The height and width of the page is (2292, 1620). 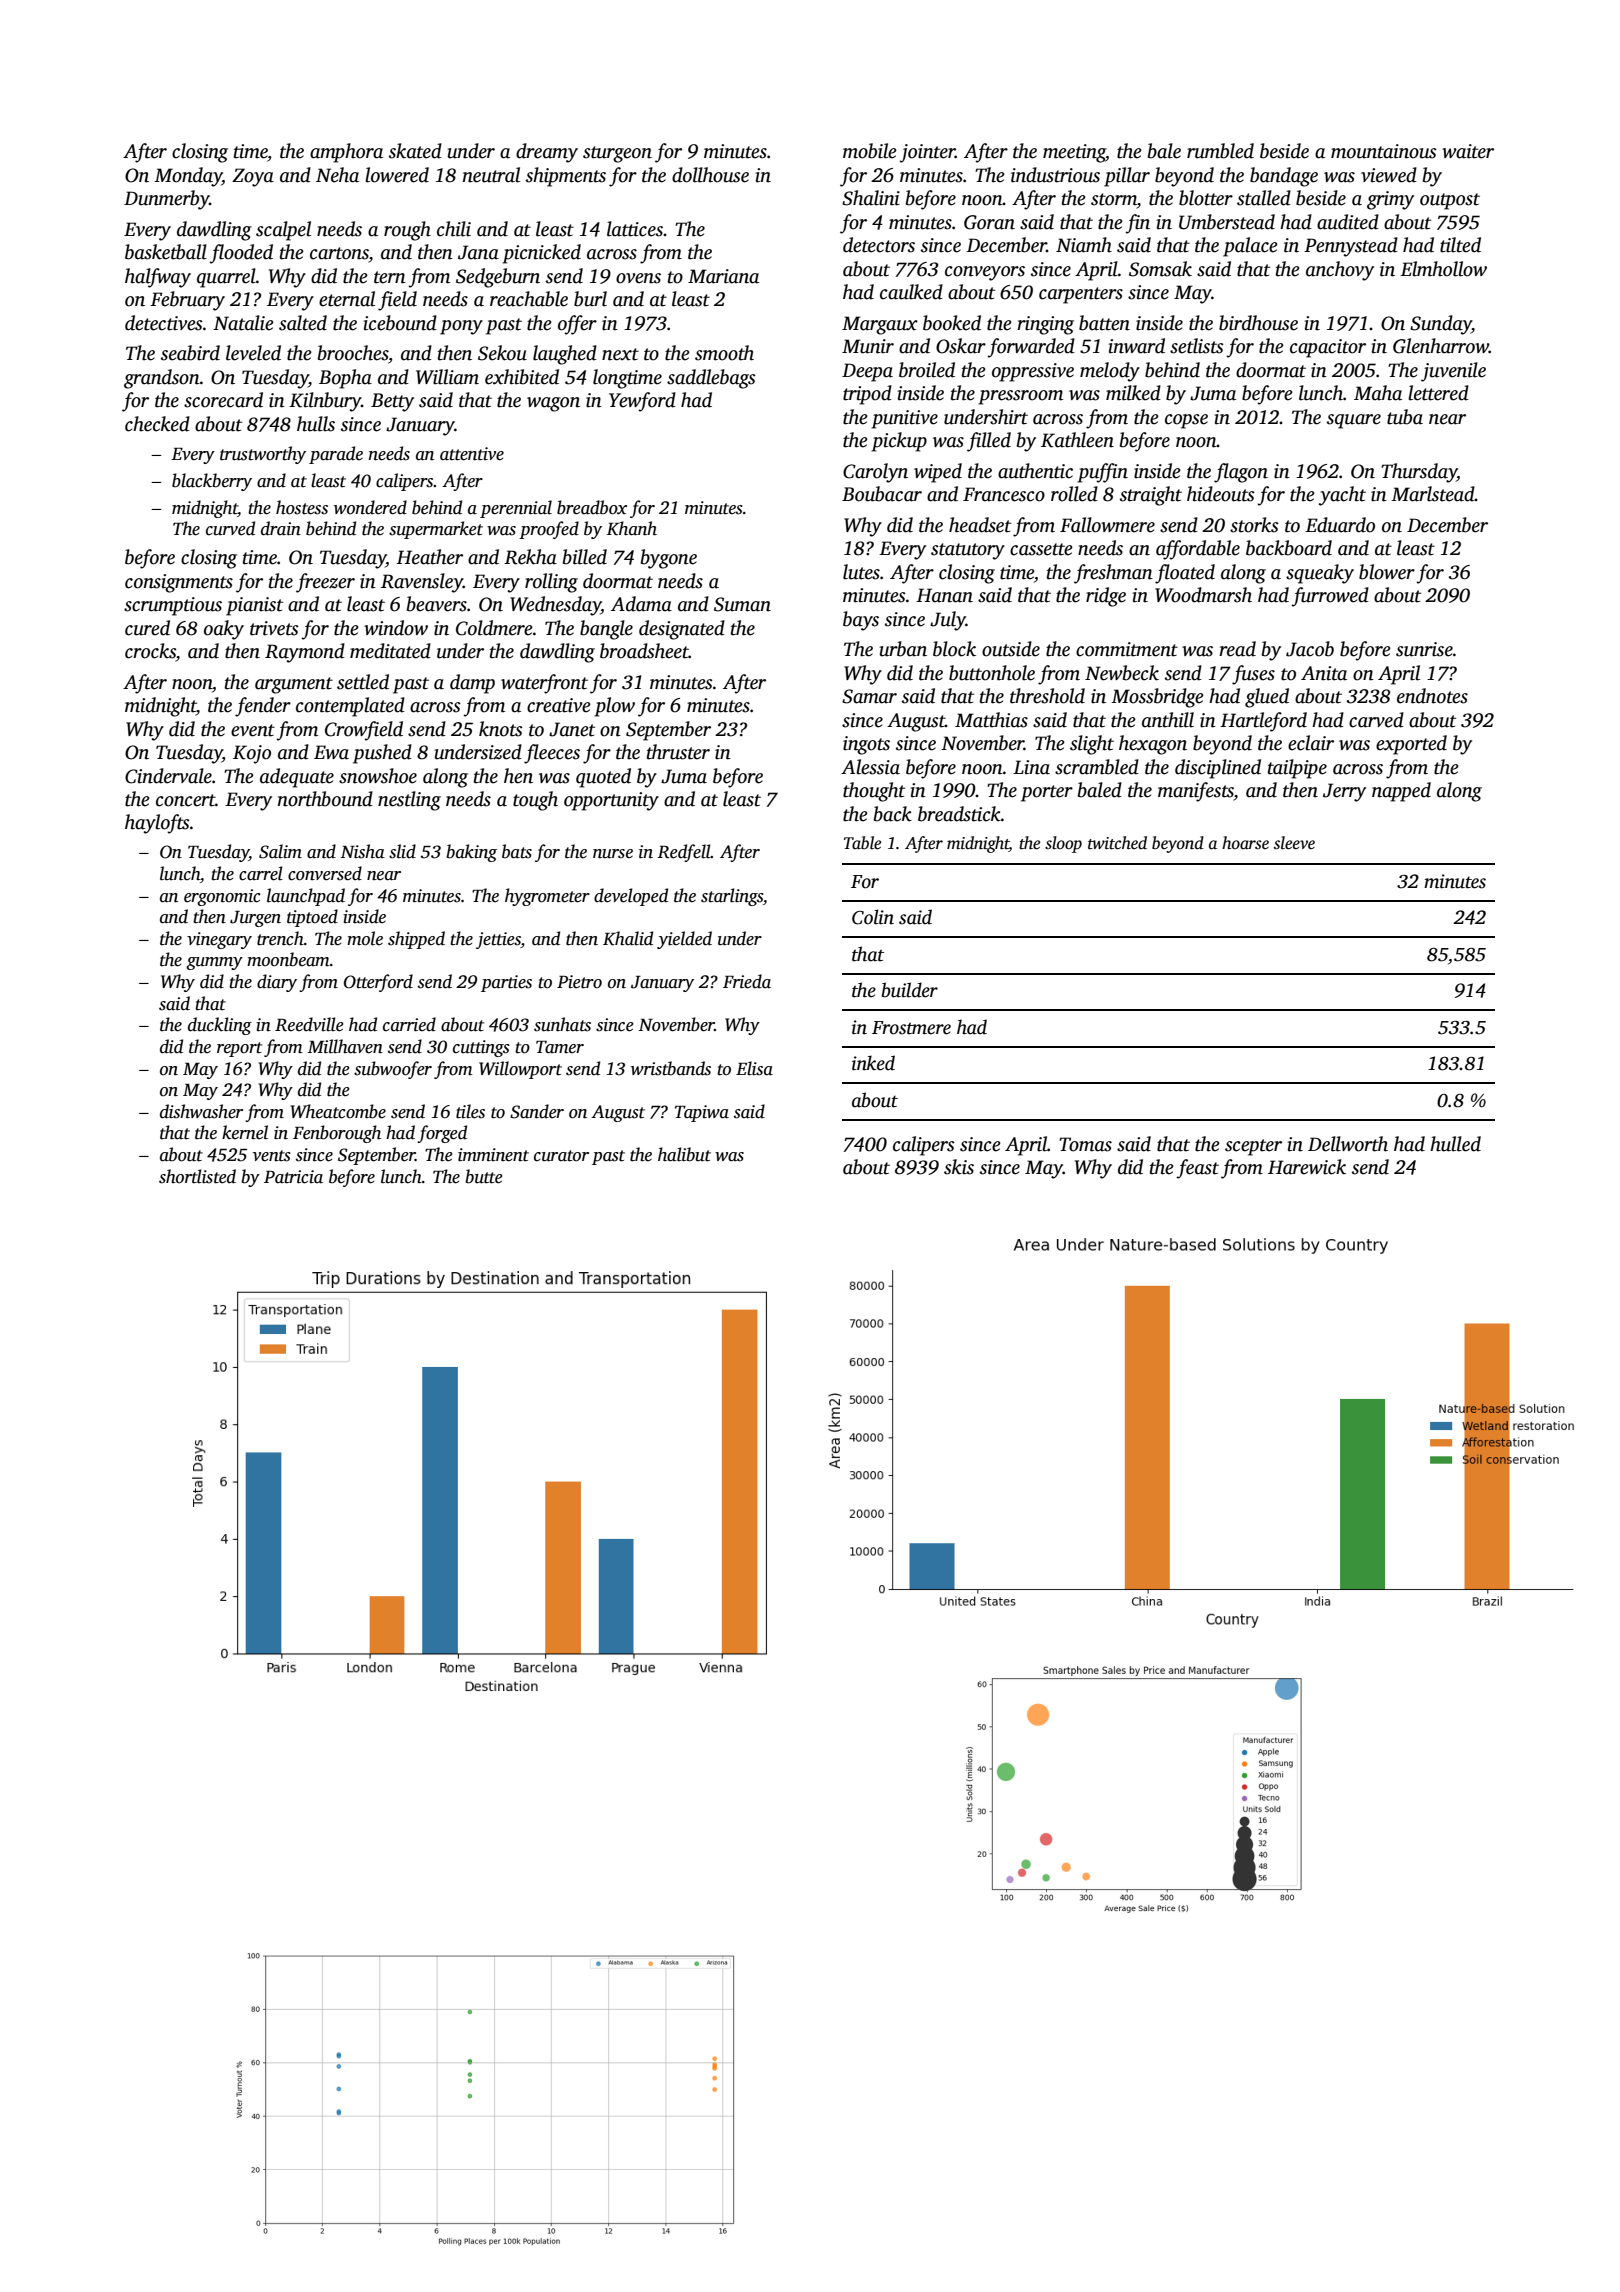 I want to click on dreamy, so click(x=547, y=153).
